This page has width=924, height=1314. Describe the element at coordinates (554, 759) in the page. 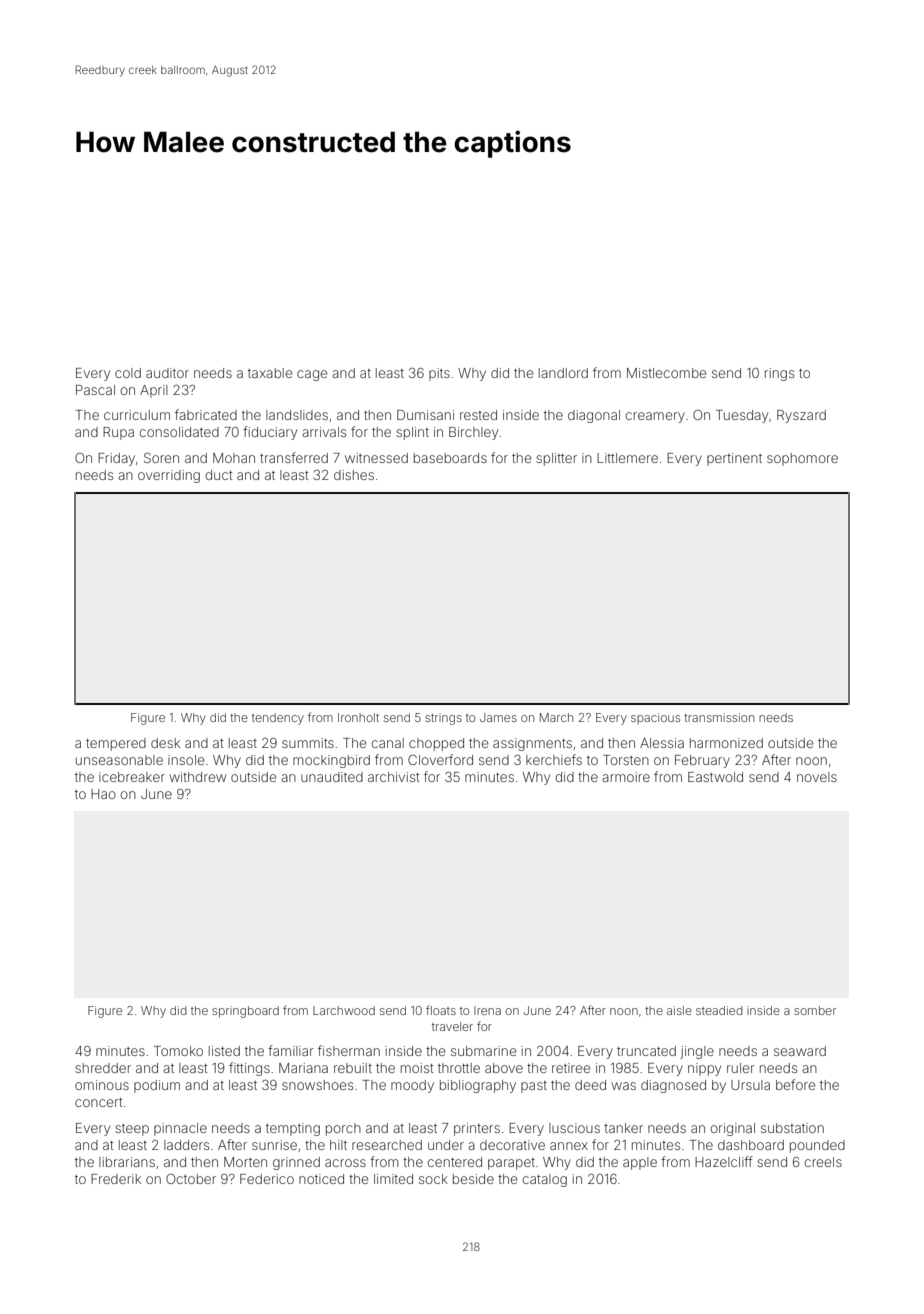

I see `kerchiefs` at that location.
